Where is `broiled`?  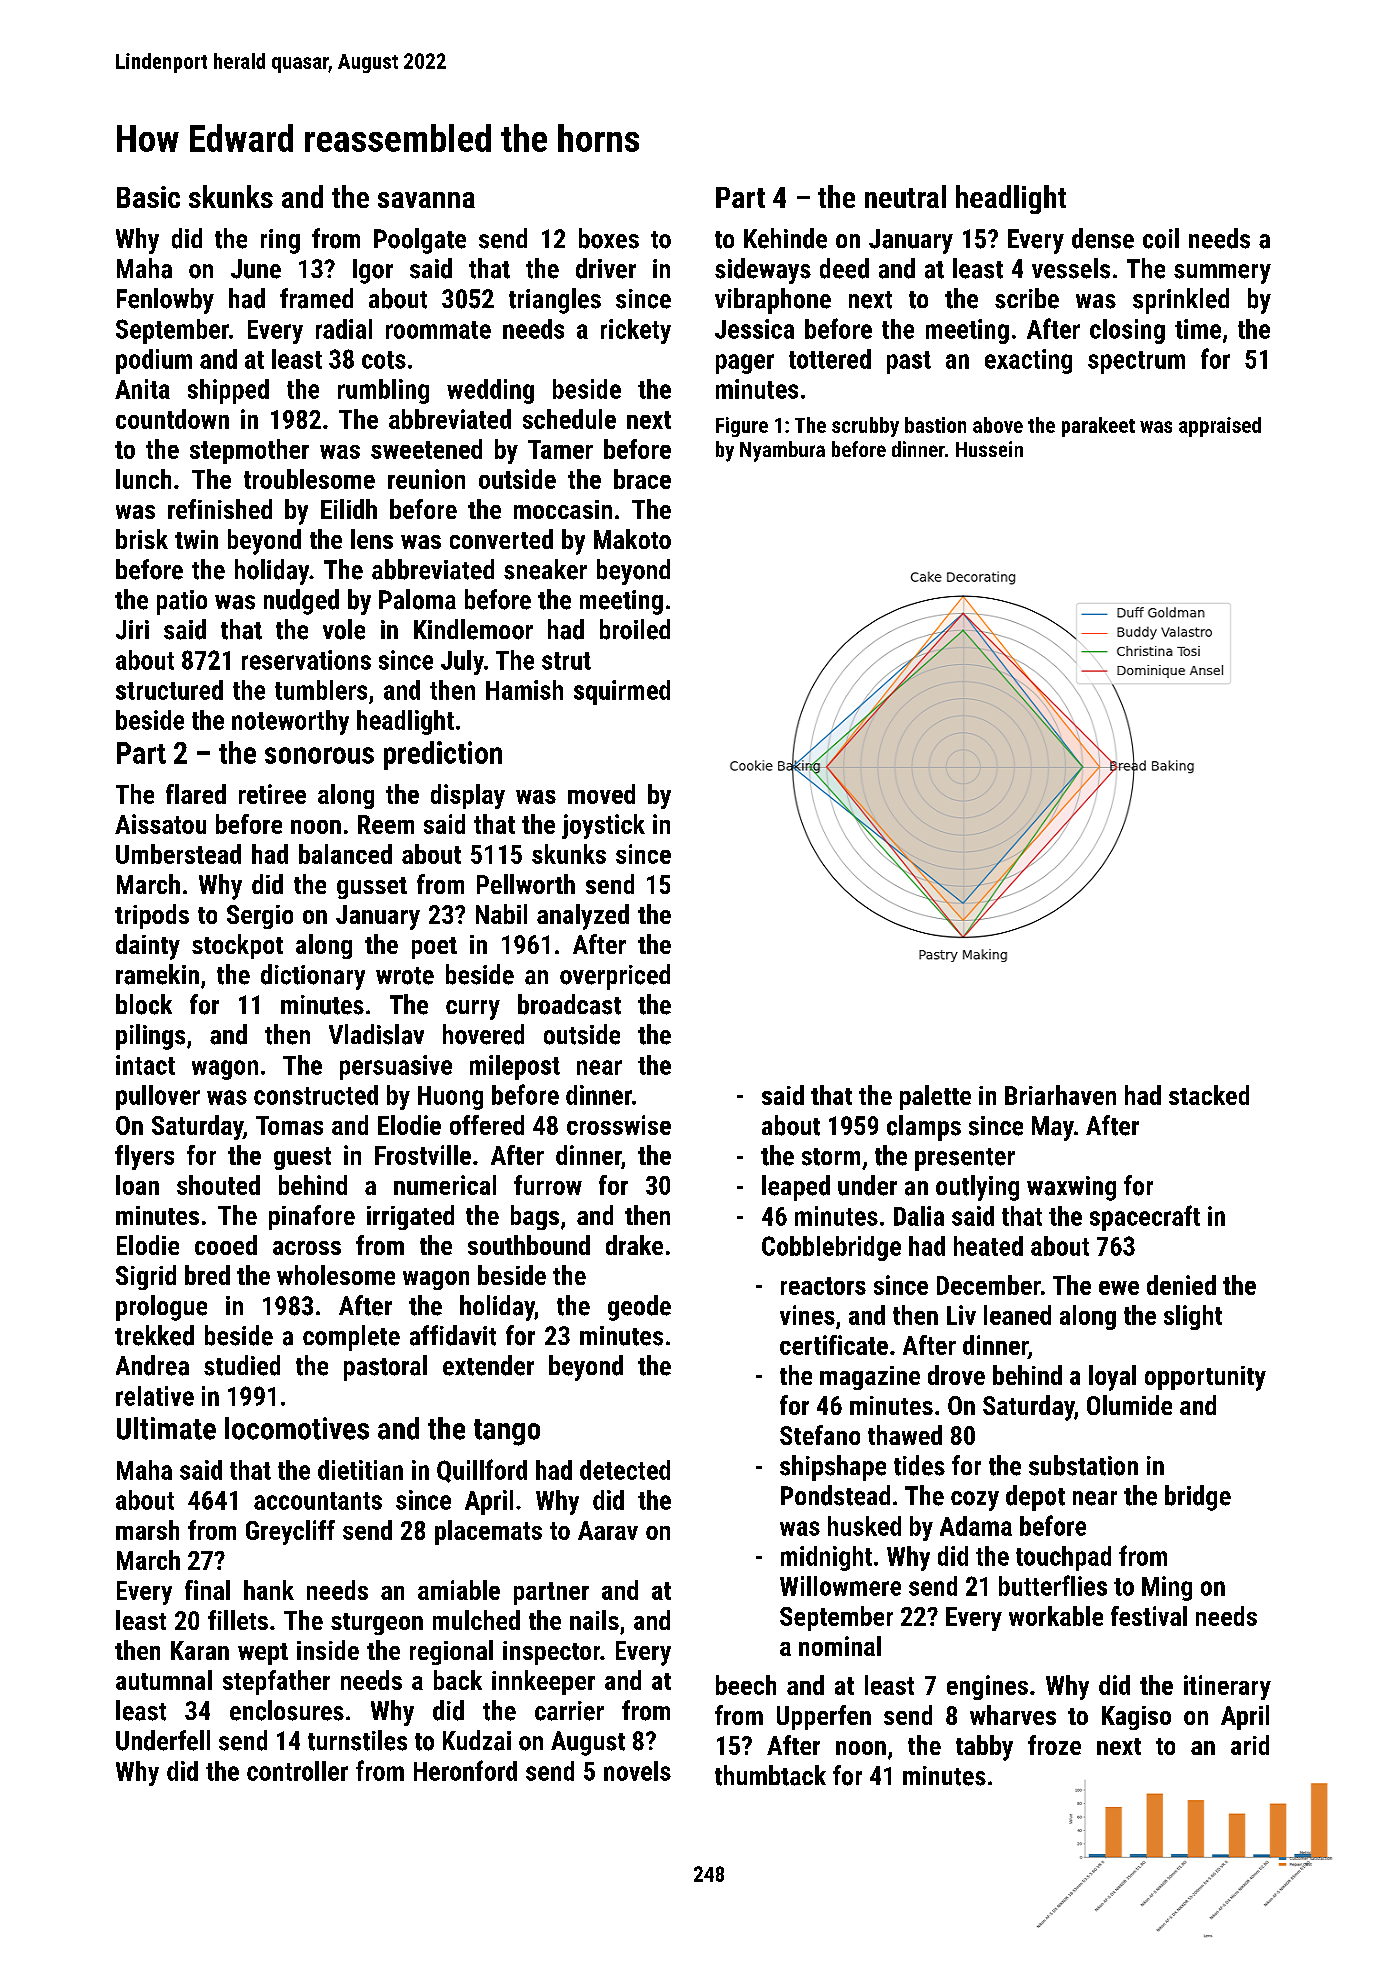 broiled is located at coordinates (635, 629).
